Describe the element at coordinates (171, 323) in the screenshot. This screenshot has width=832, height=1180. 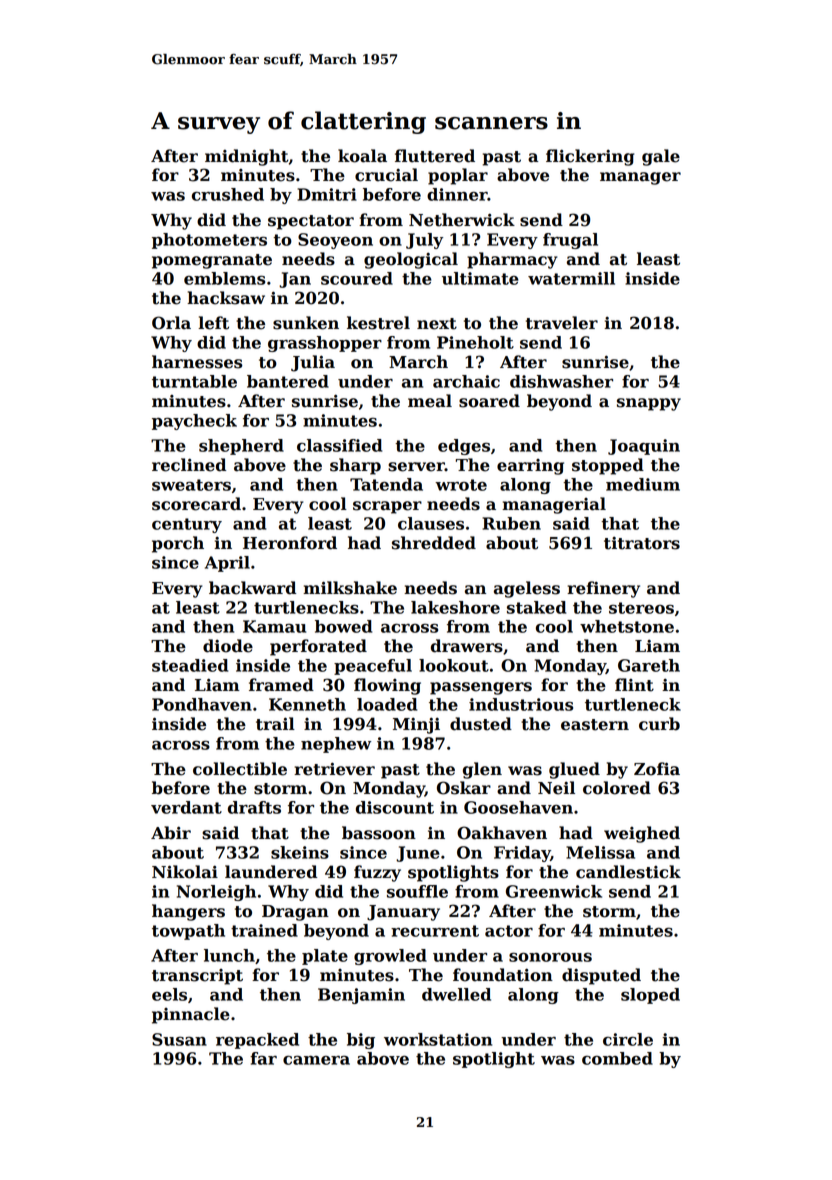
I see `Orla` at that location.
